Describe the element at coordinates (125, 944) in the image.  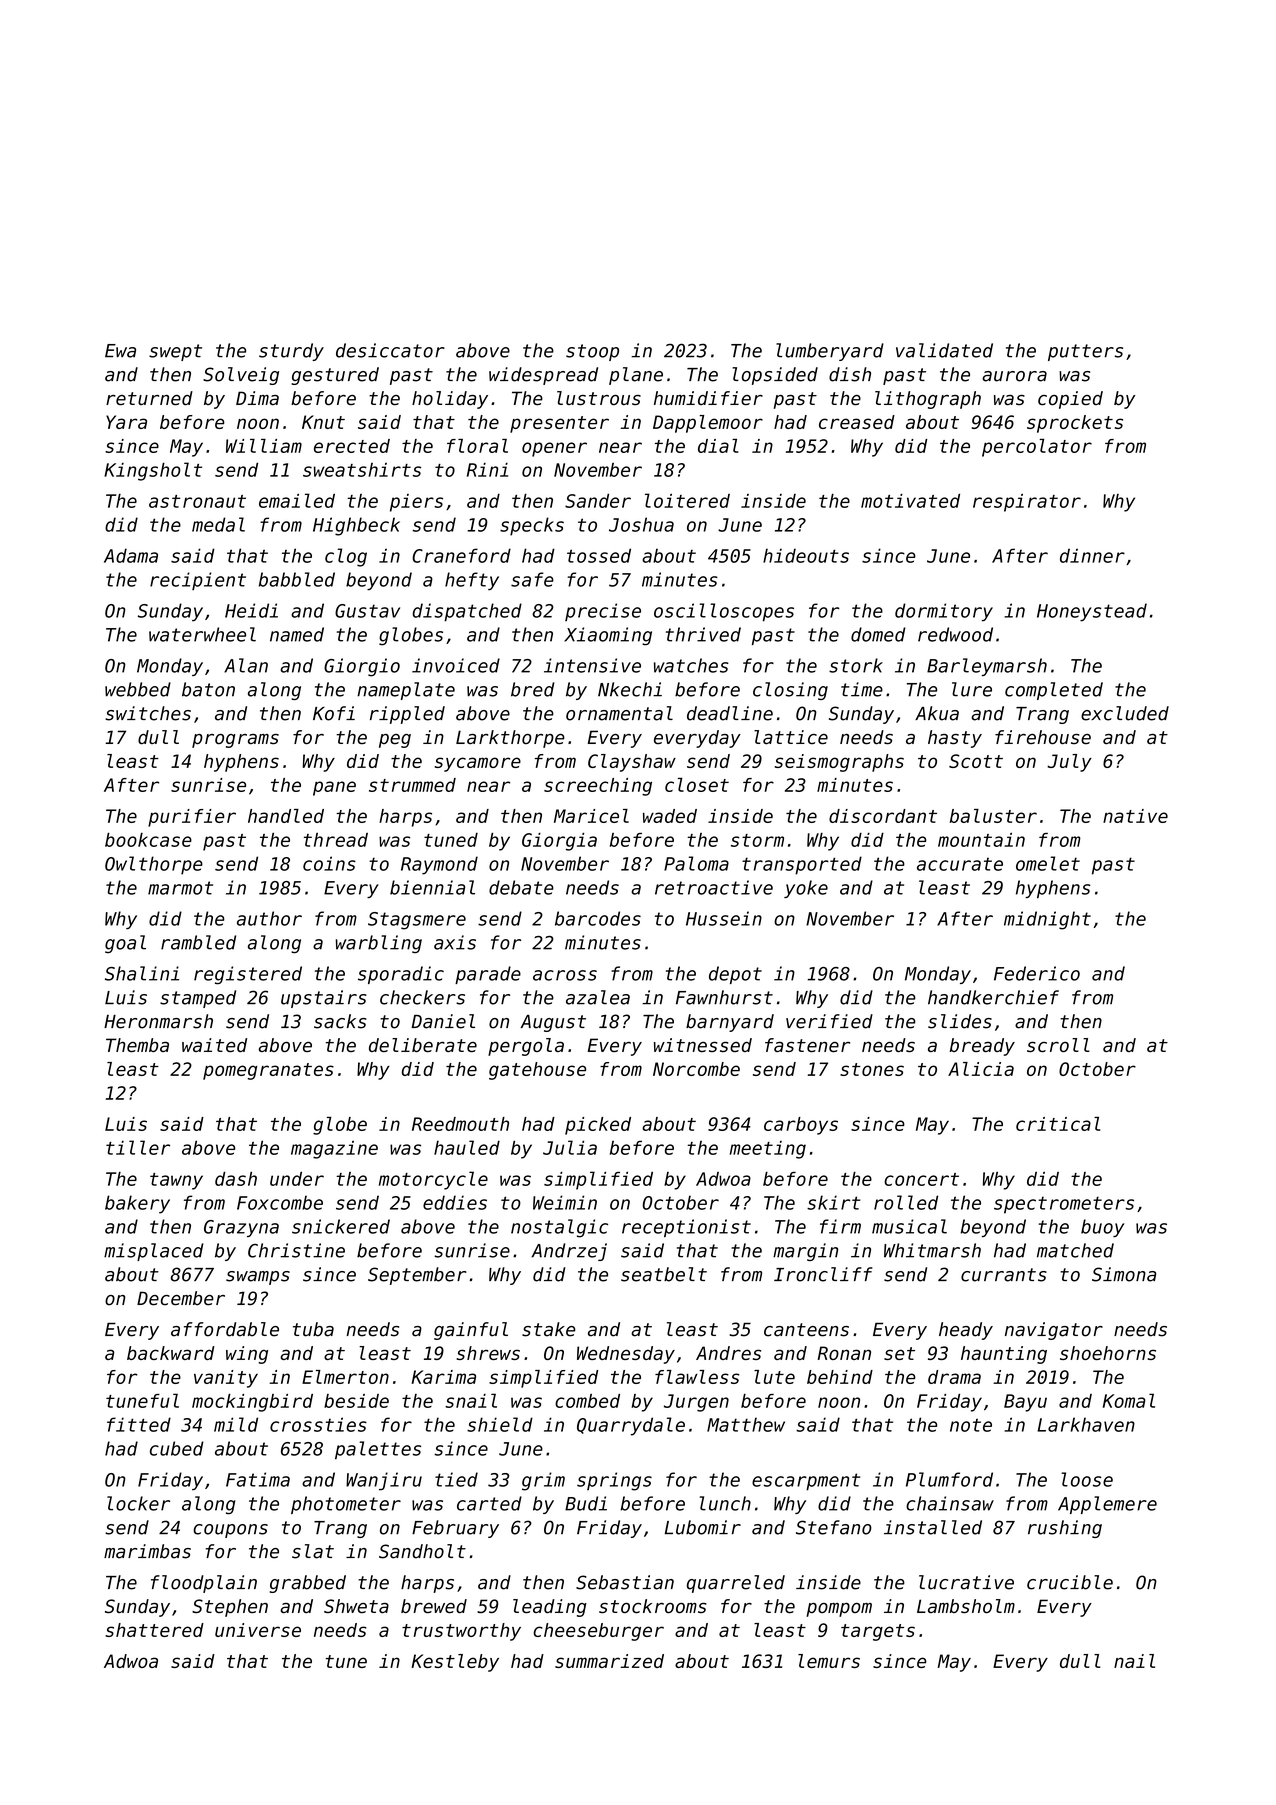
I see `goal` at that location.
